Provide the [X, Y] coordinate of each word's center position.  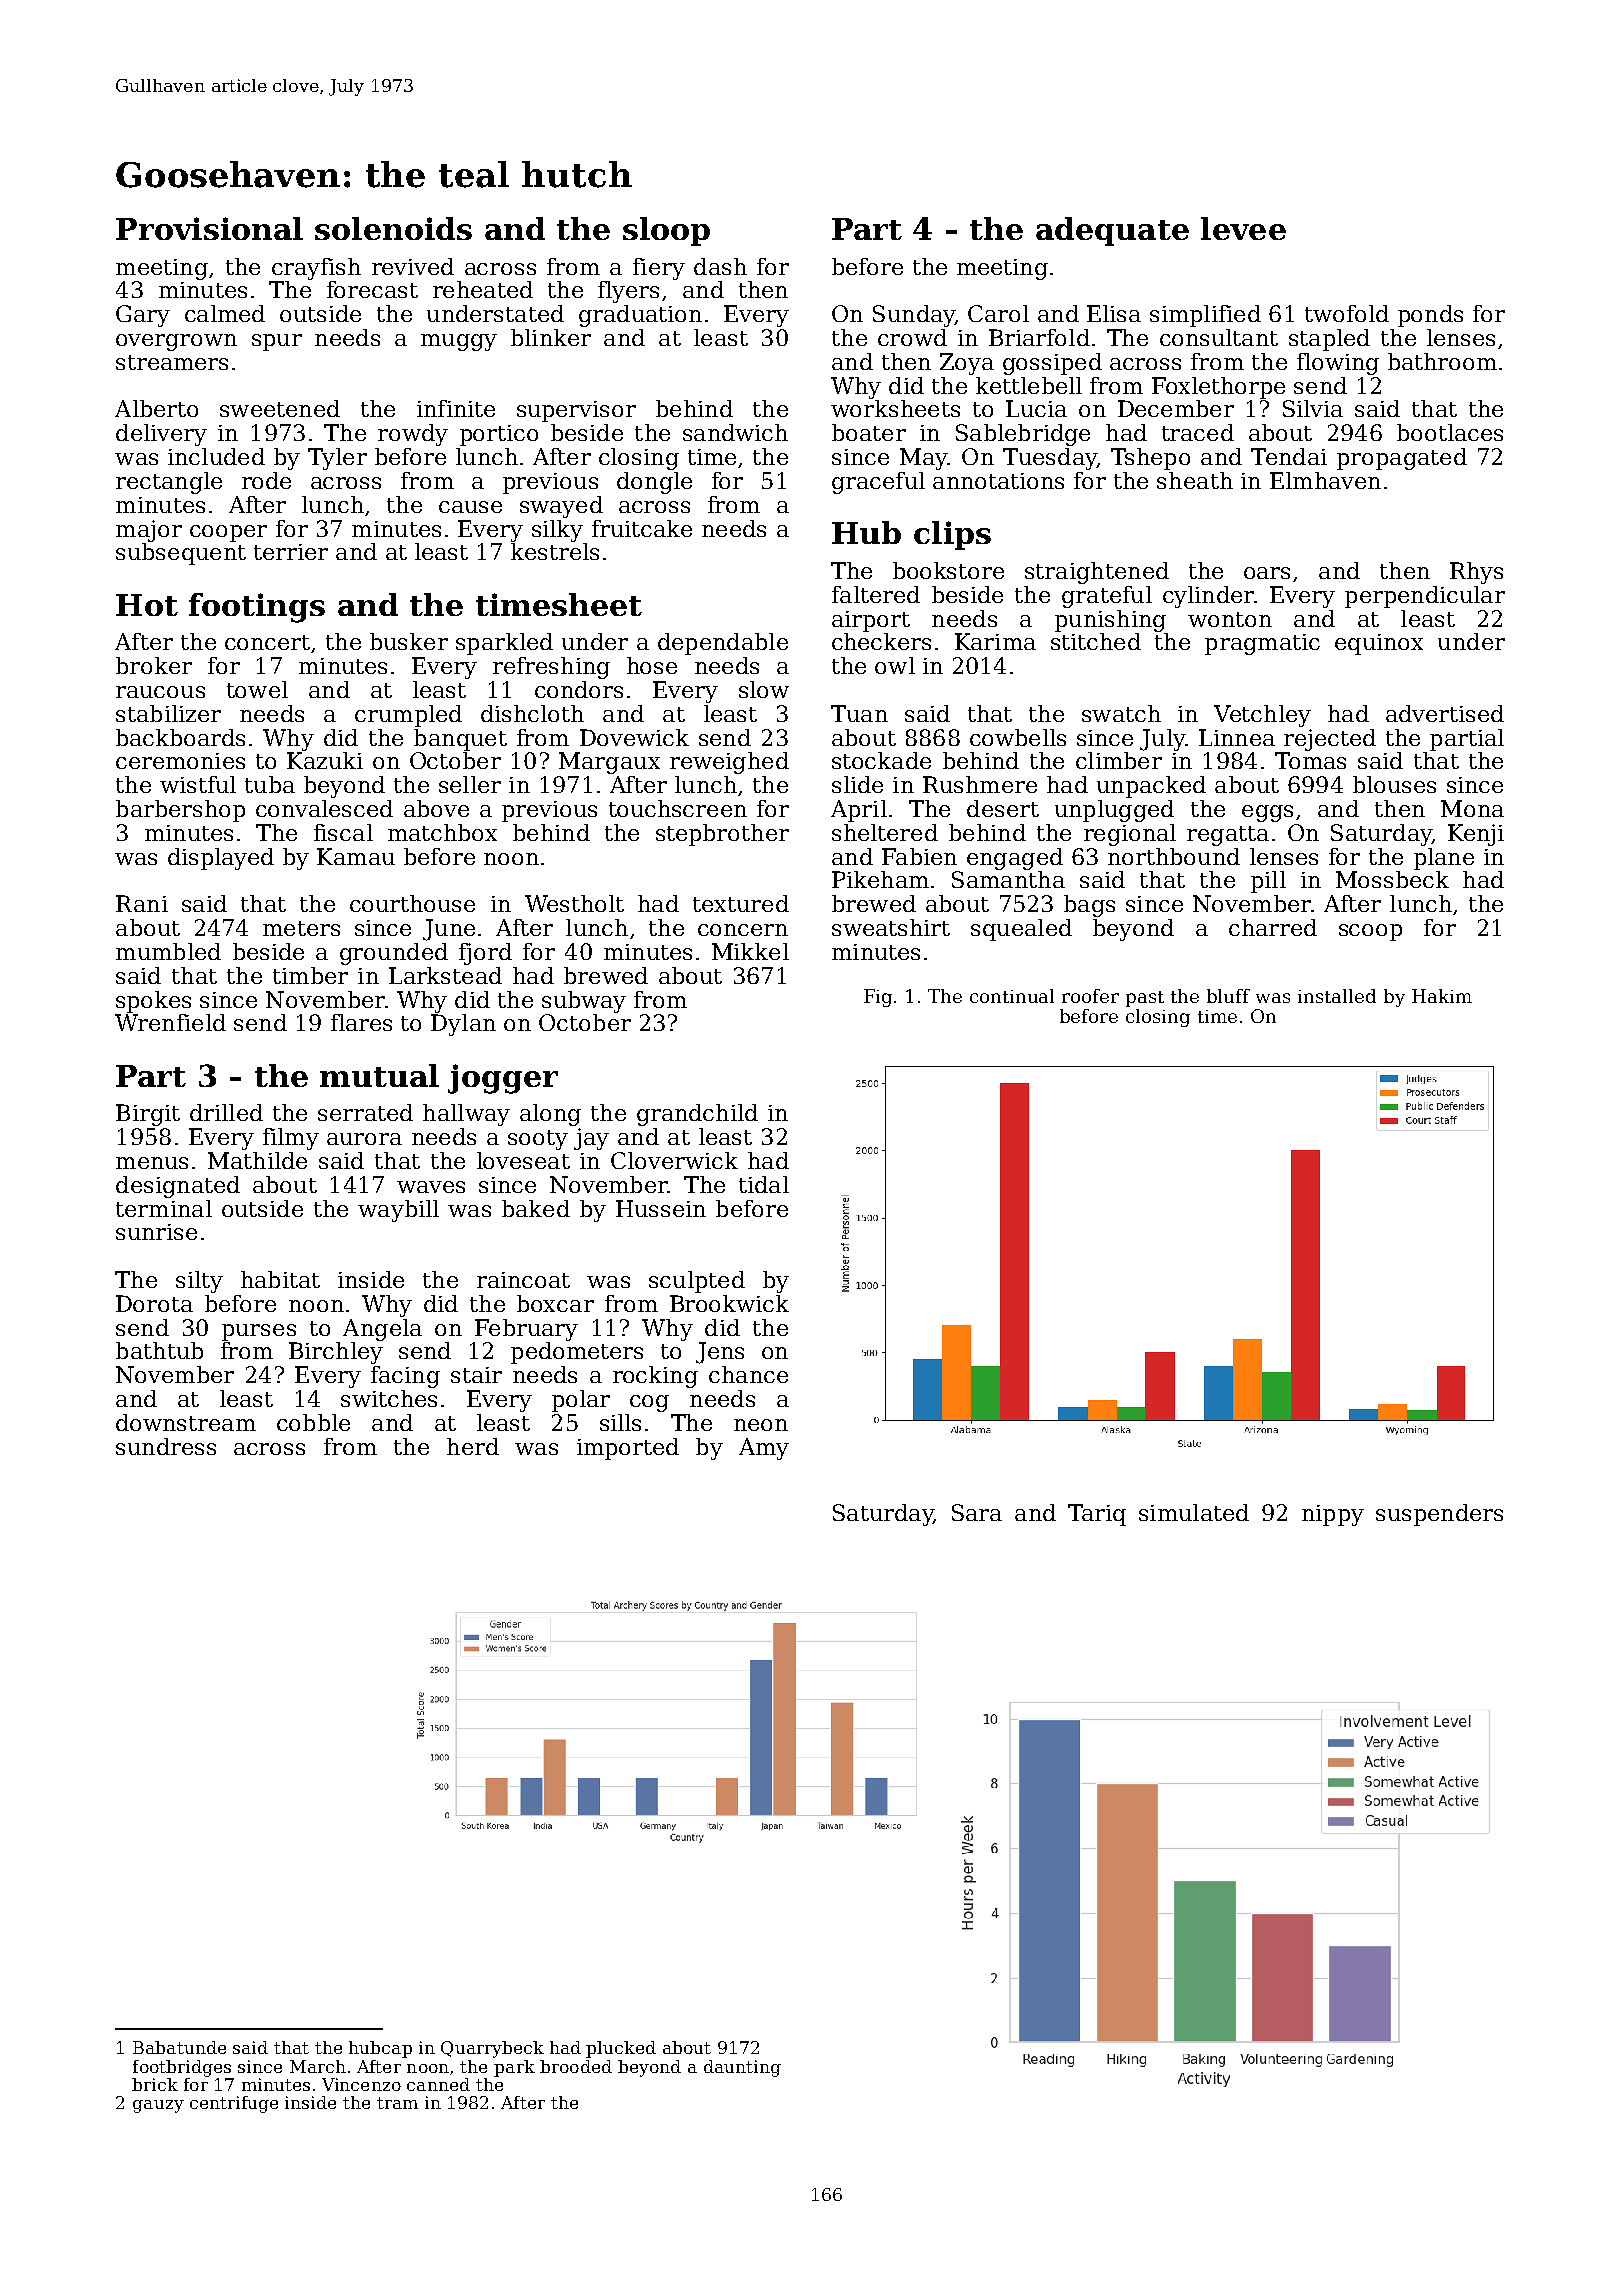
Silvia [1313, 408]
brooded [576, 2066]
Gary [143, 316]
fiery [659, 269]
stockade [881, 760]
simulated [1194, 1512]
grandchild [697, 1115]
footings [257, 608]
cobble [313, 1422]
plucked [621, 2049]
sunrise [156, 1232]
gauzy [158, 2106]
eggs [1267, 813]
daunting [742, 2068]
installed [1337, 996]
